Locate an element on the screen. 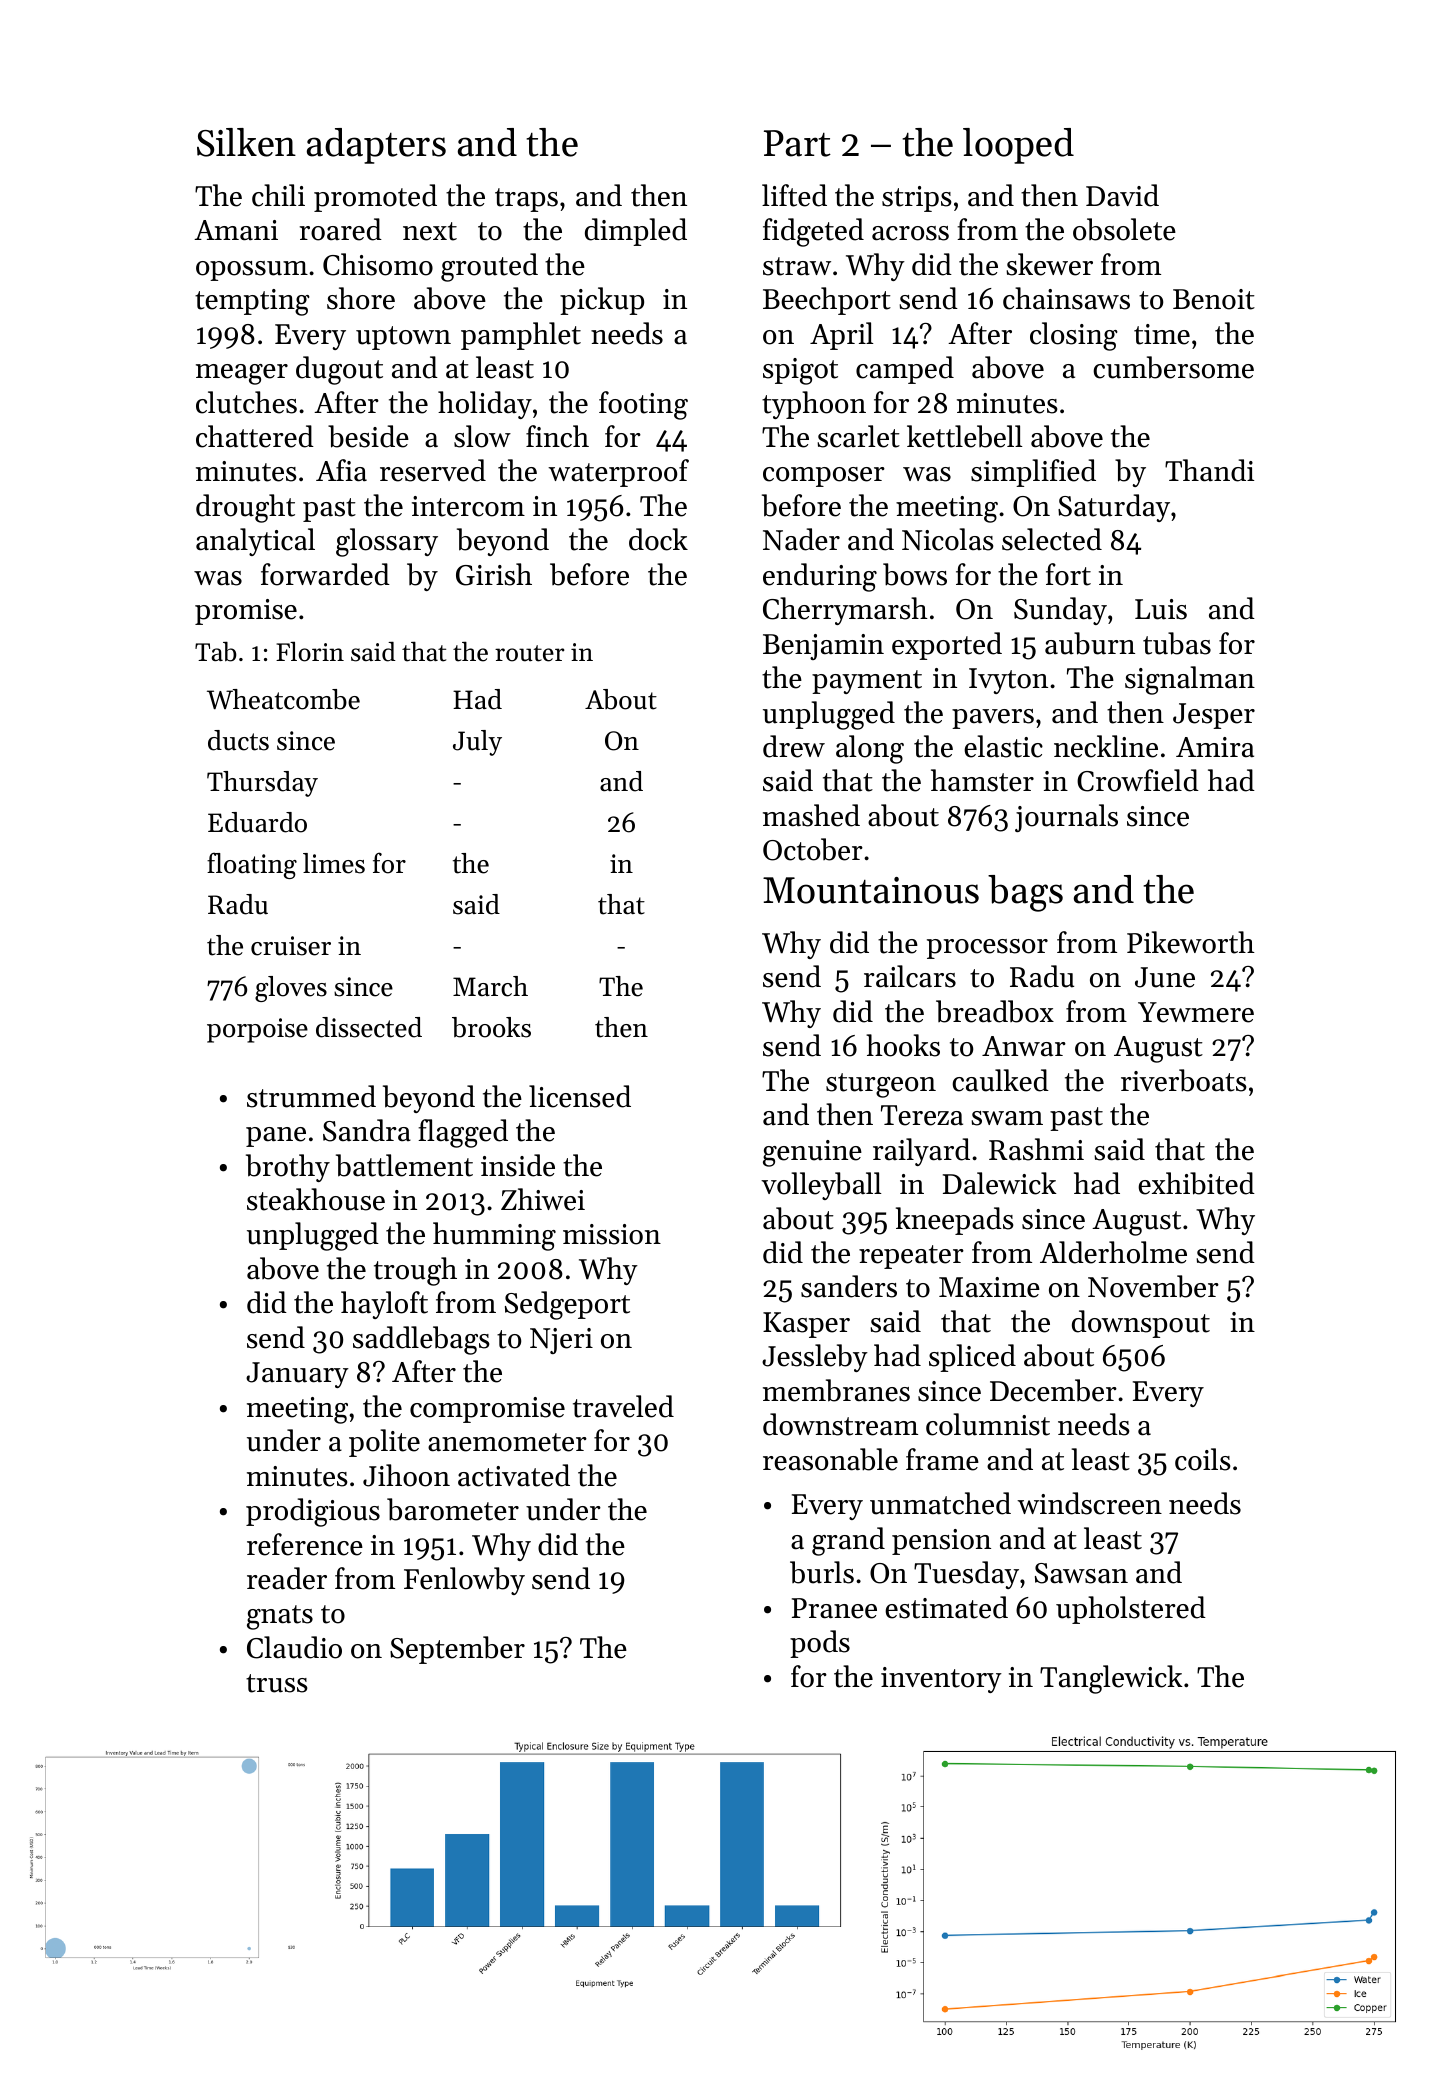 Image resolution: width=1450 pixels, height=2100 pixels. battlement is located at coordinates (404, 1165).
